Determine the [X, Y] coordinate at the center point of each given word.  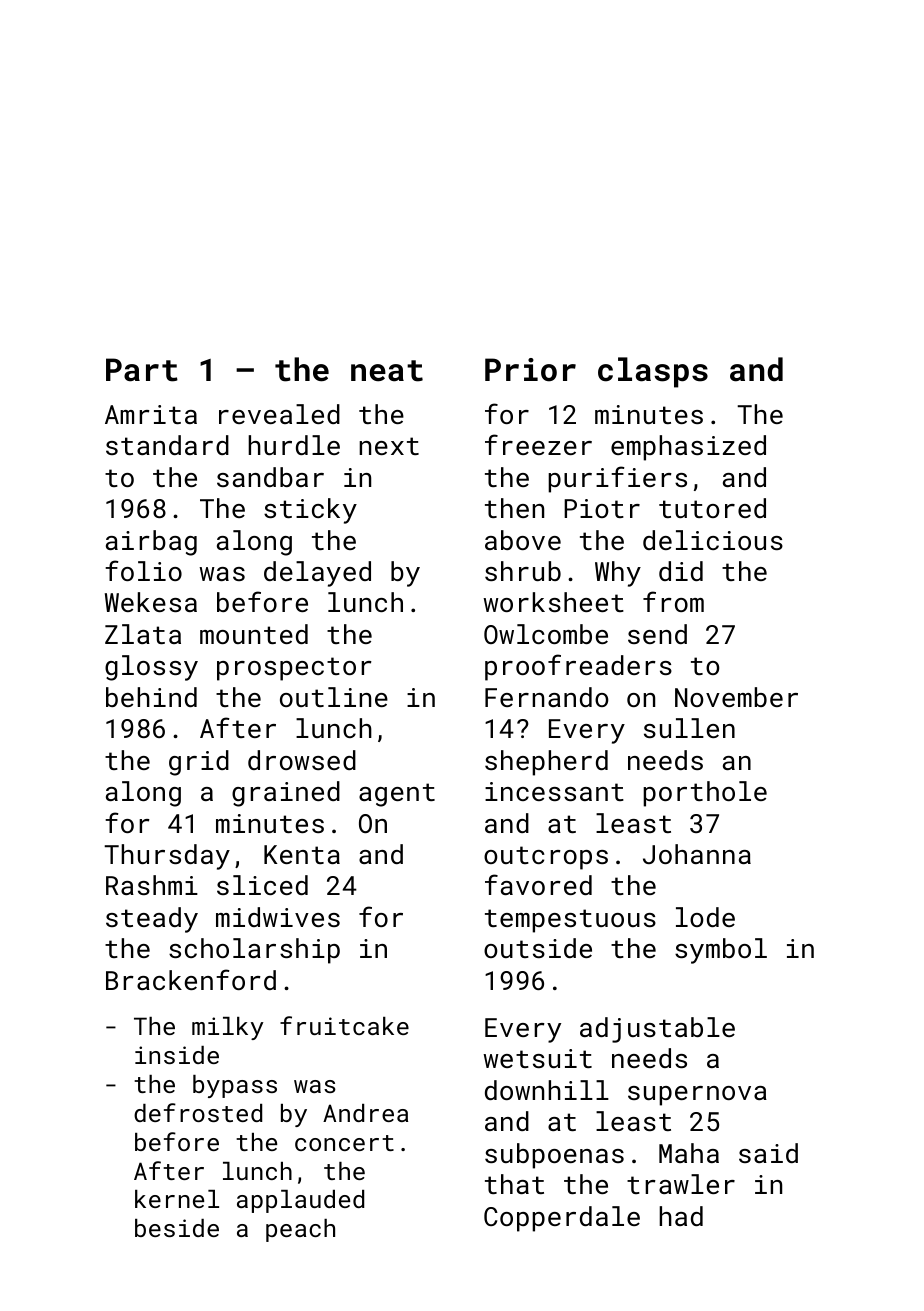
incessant [554, 791]
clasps [653, 372]
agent [397, 795]
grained [286, 794]
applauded [300, 1201]
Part [142, 370]
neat [387, 371]
